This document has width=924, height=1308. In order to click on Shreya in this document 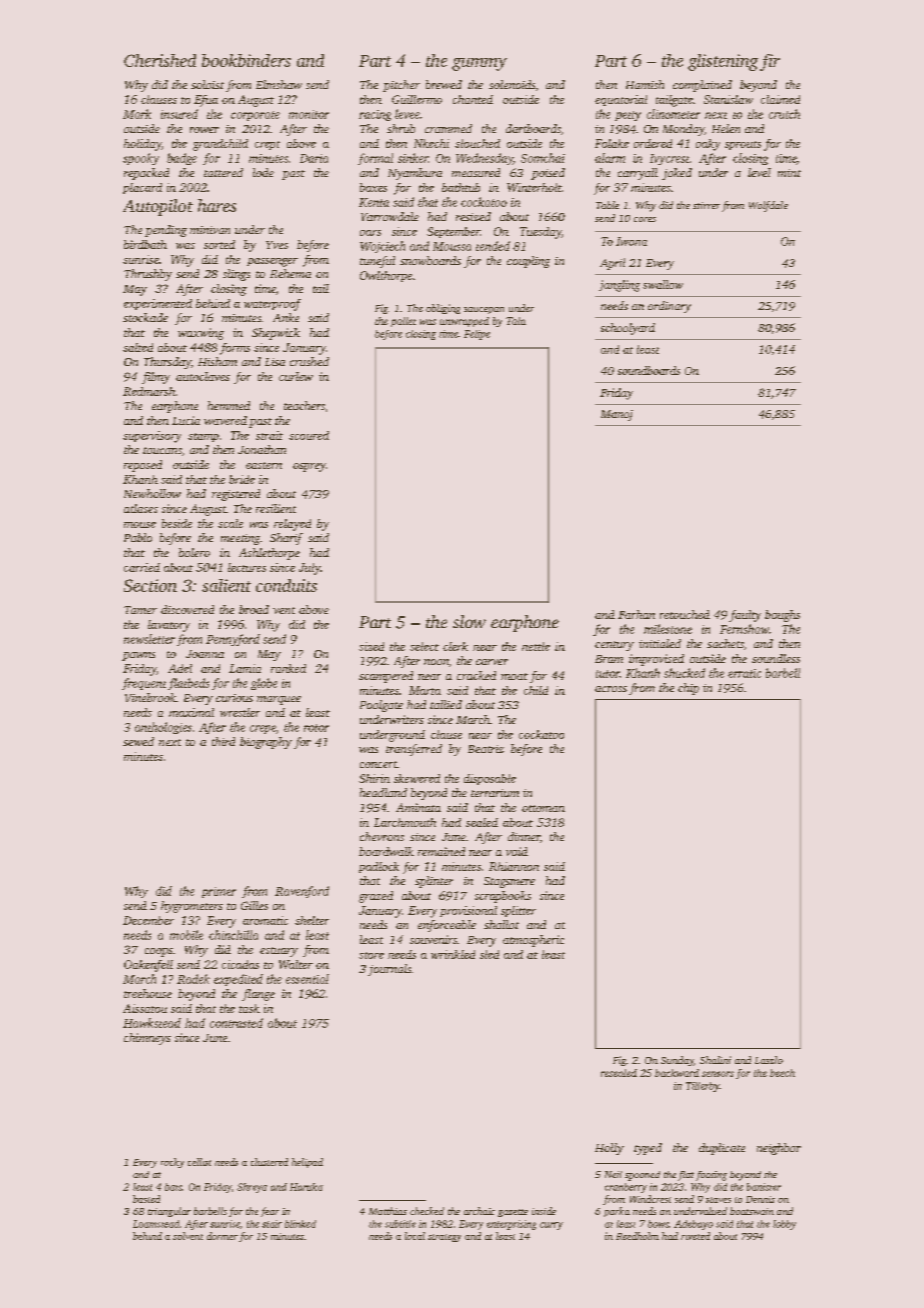, I will do `click(252, 1188)`.
